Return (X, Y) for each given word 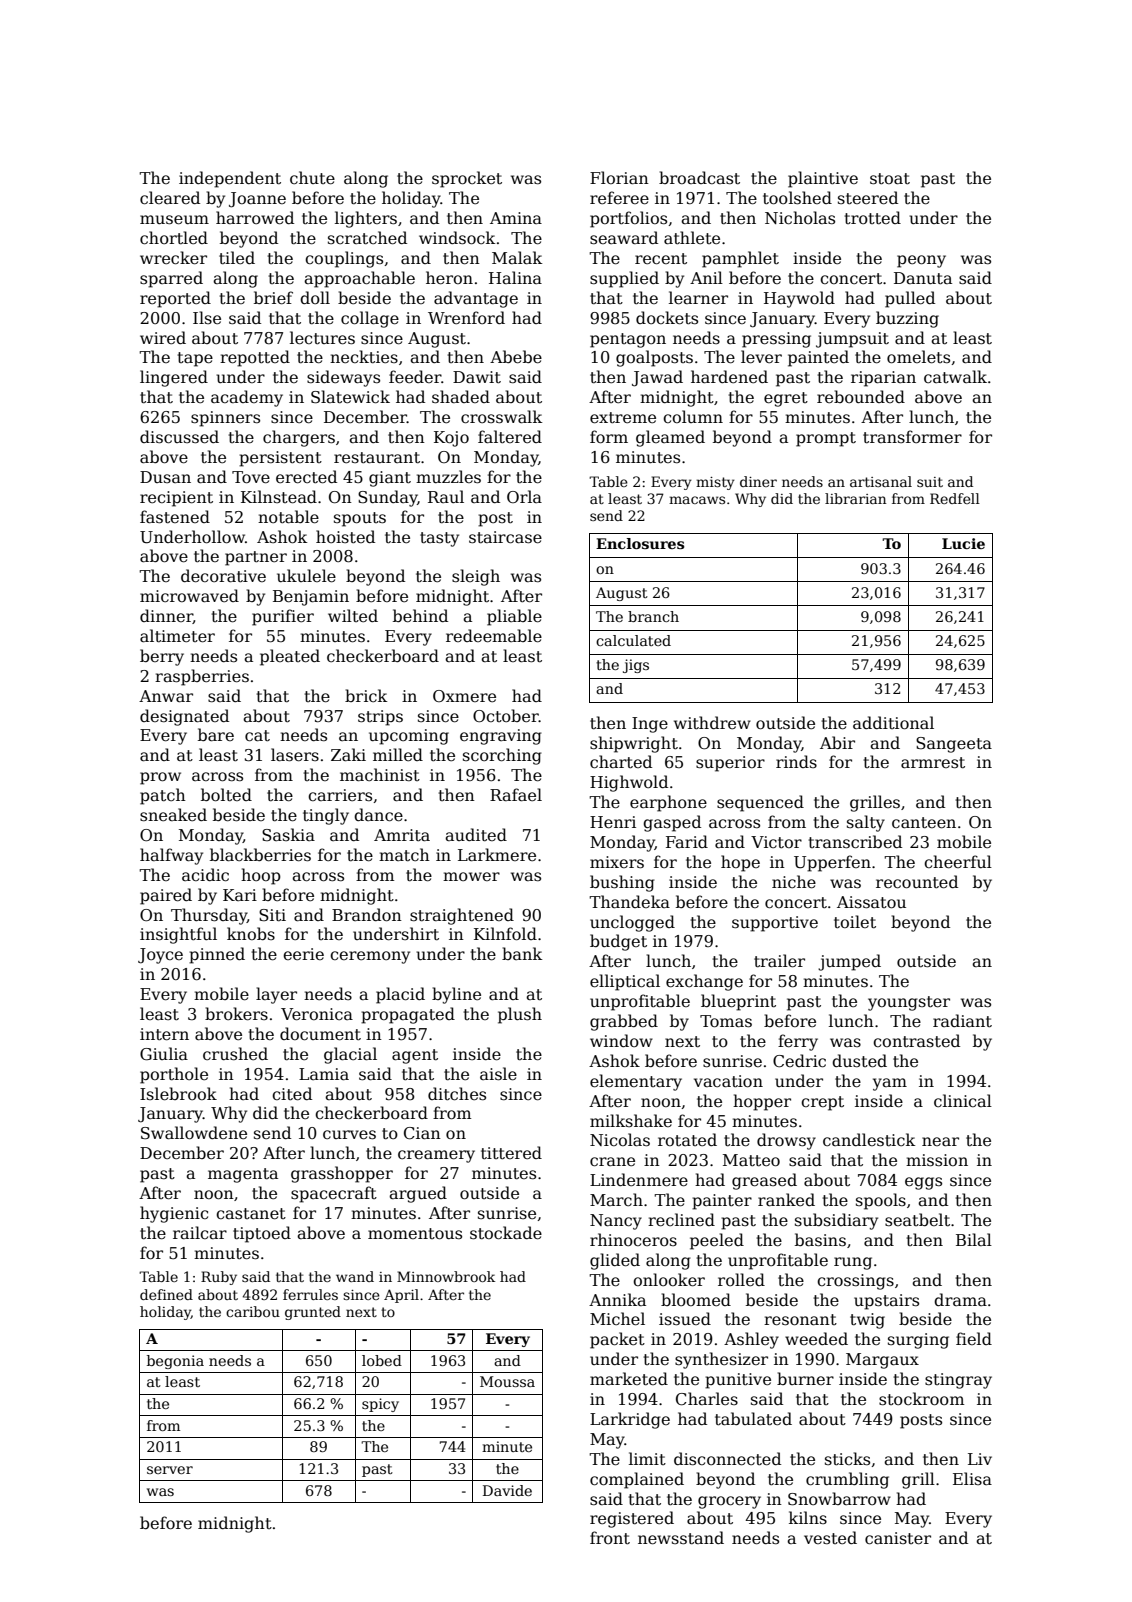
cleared (170, 198)
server (170, 1470)
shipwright (634, 744)
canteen (924, 823)
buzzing (907, 319)
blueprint (738, 1002)
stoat (890, 179)
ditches (457, 1094)
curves (349, 1135)
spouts (360, 519)
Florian (619, 178)
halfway (171, 856)
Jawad (657, 378)
